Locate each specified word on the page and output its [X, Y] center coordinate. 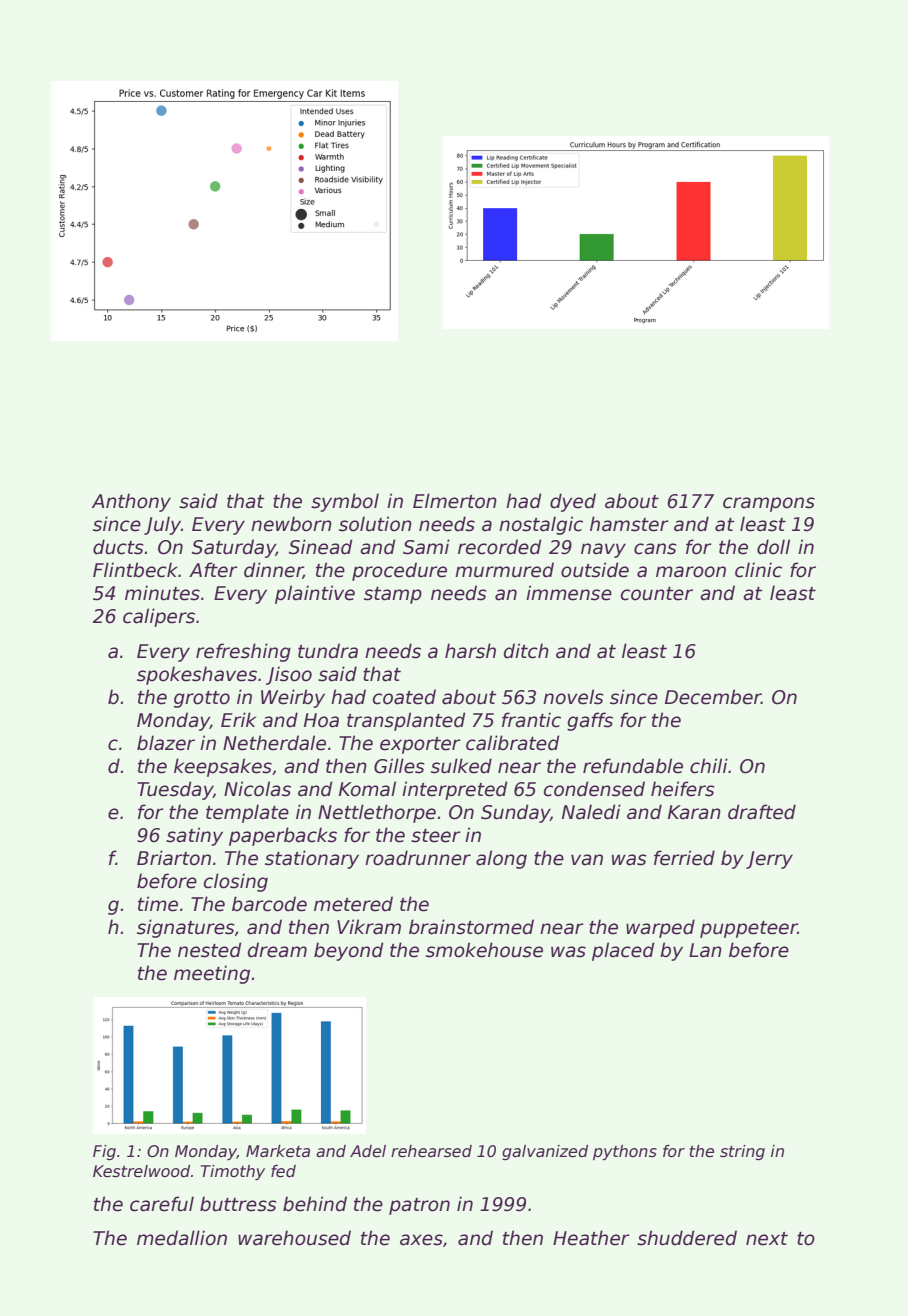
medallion [182, 1238]
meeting [212, 974]
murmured [504, 570]
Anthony [131, 502]
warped [660, 928]
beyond [348, 951]
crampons [769, 504]
